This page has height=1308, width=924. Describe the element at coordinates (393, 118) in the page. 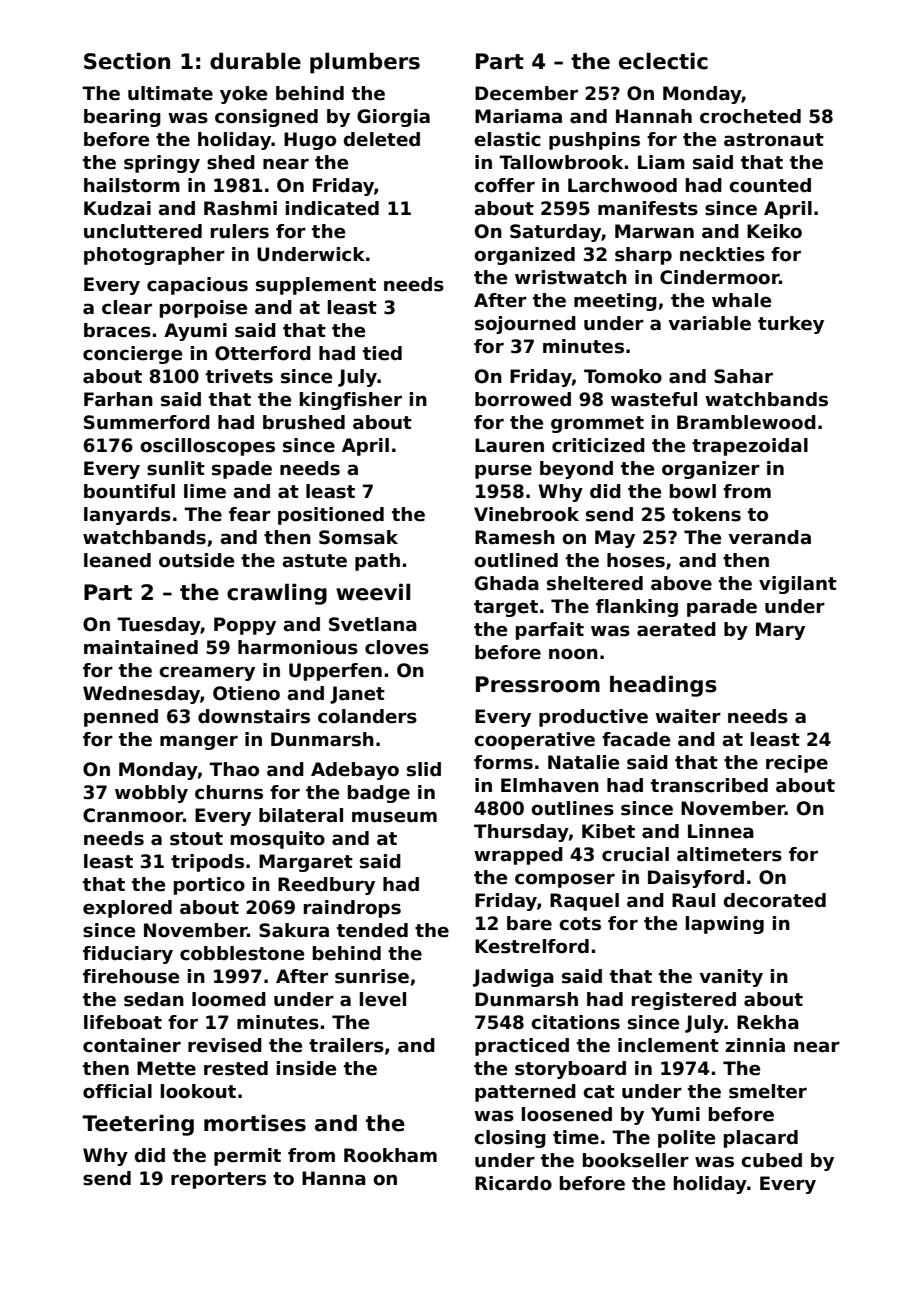

I see `Giorgia` at that location.
